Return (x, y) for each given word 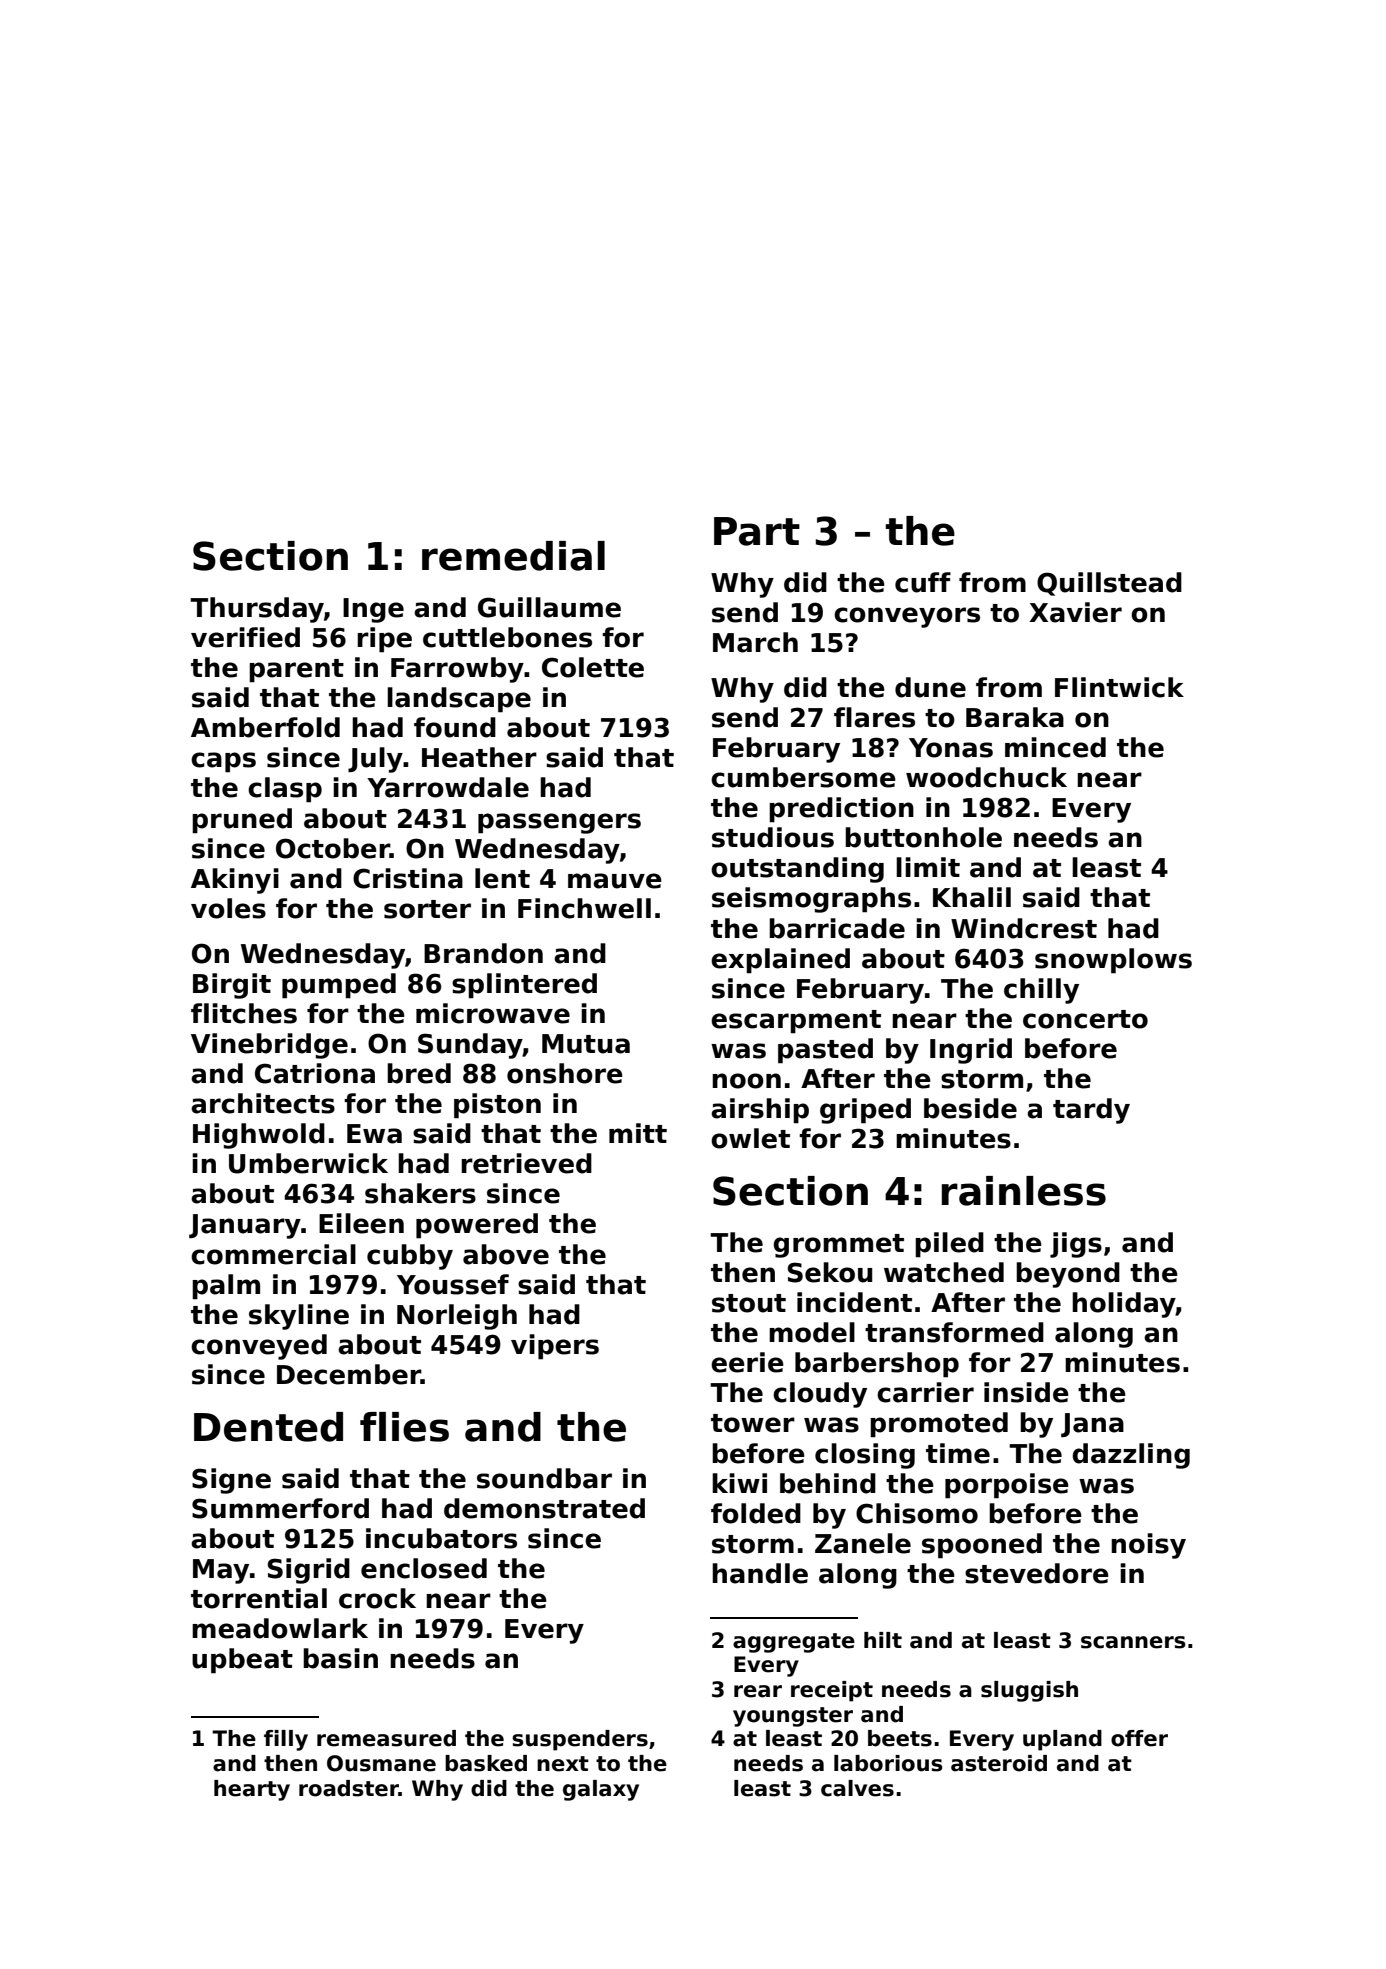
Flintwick (1119, 687)
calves (857, 1788)
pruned (242, 821)
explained (780, 961)
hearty (252, 1790)
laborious (888, 1763)
